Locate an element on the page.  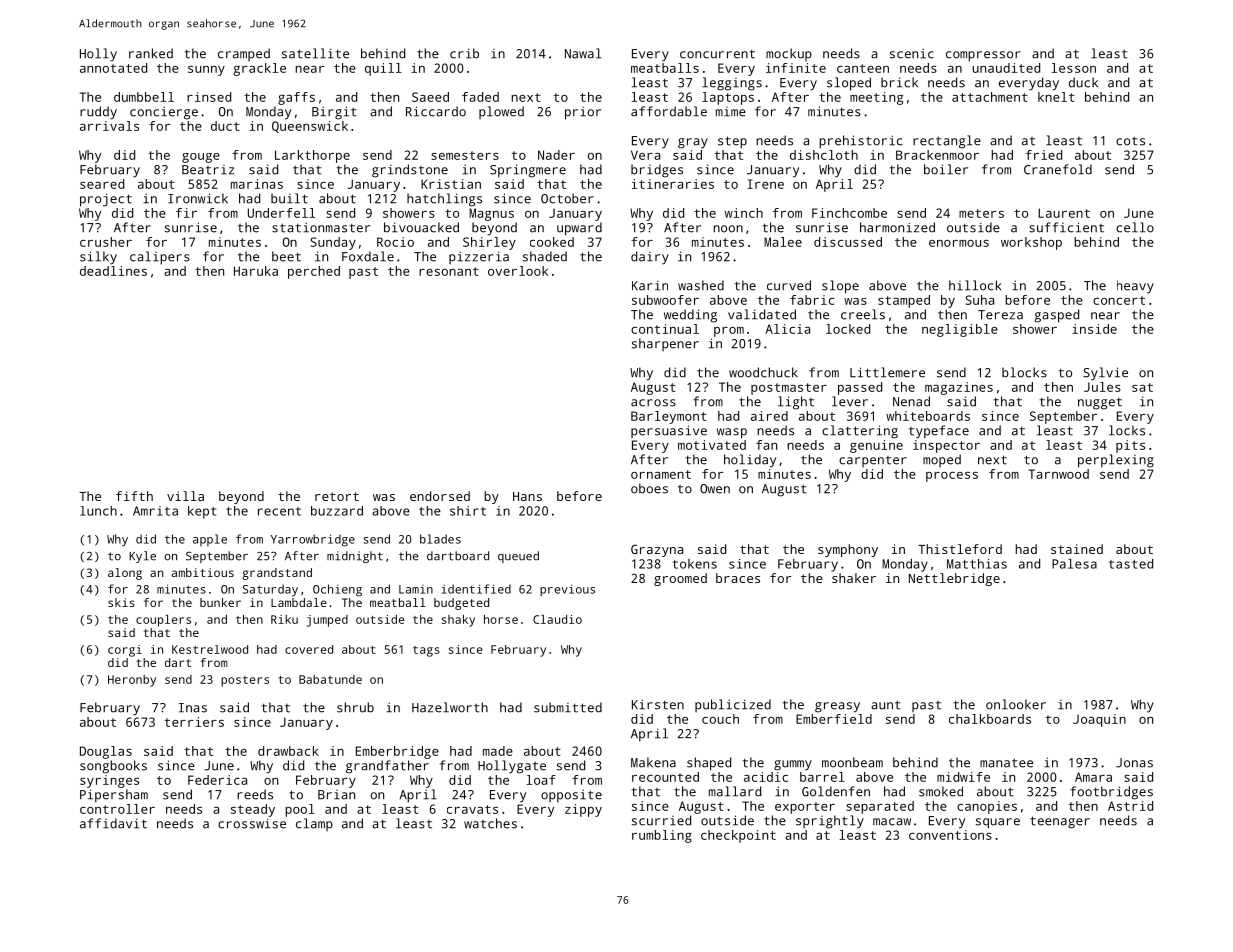
perched is located at coordinates (314, 272).
